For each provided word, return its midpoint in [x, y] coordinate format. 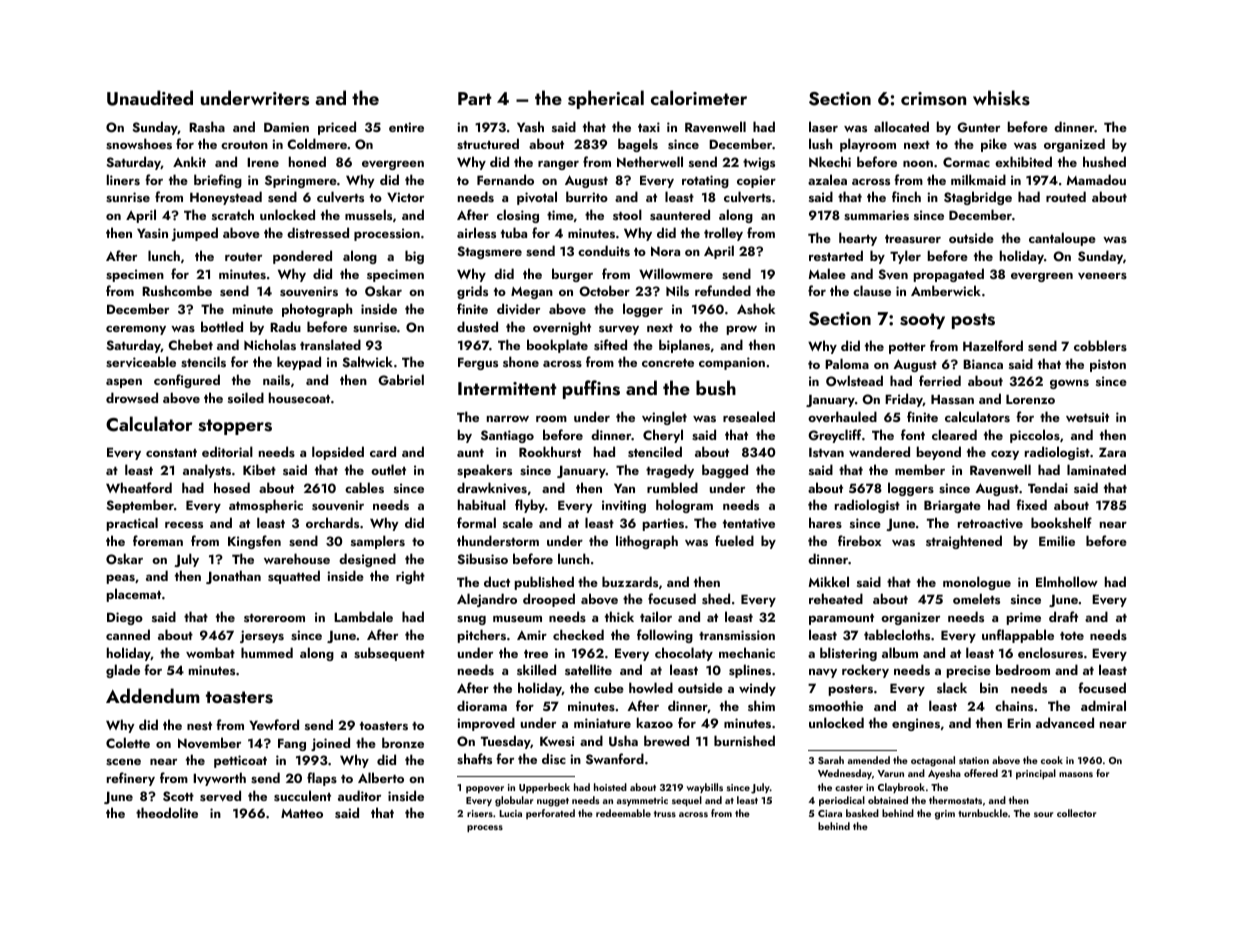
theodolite [167, 812]
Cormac [966, 162]
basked [862, 813]
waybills [705, 788]
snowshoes [139, 143]
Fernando [505, 179]
